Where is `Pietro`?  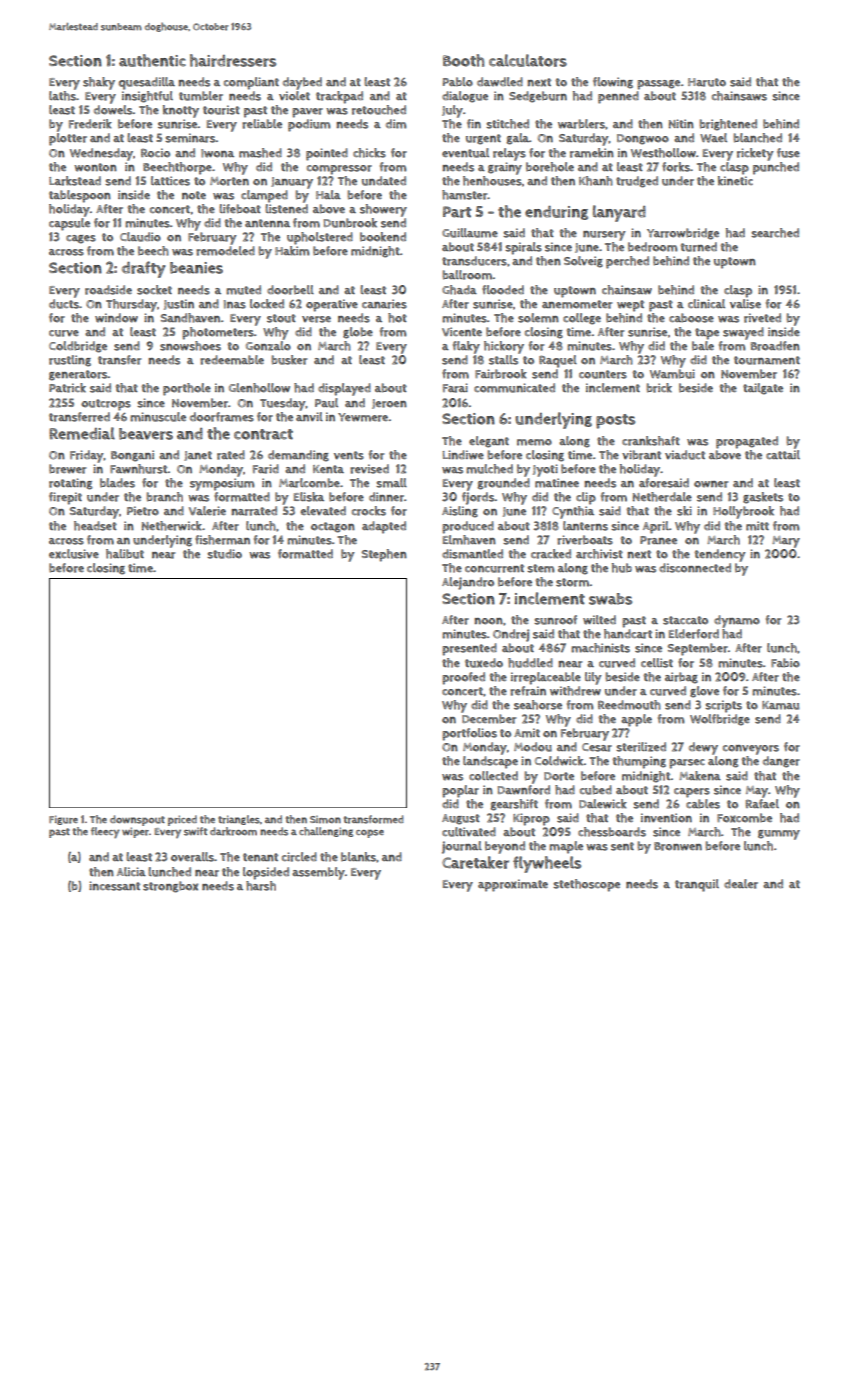 Pietro is located at coordinates (143, 511).
